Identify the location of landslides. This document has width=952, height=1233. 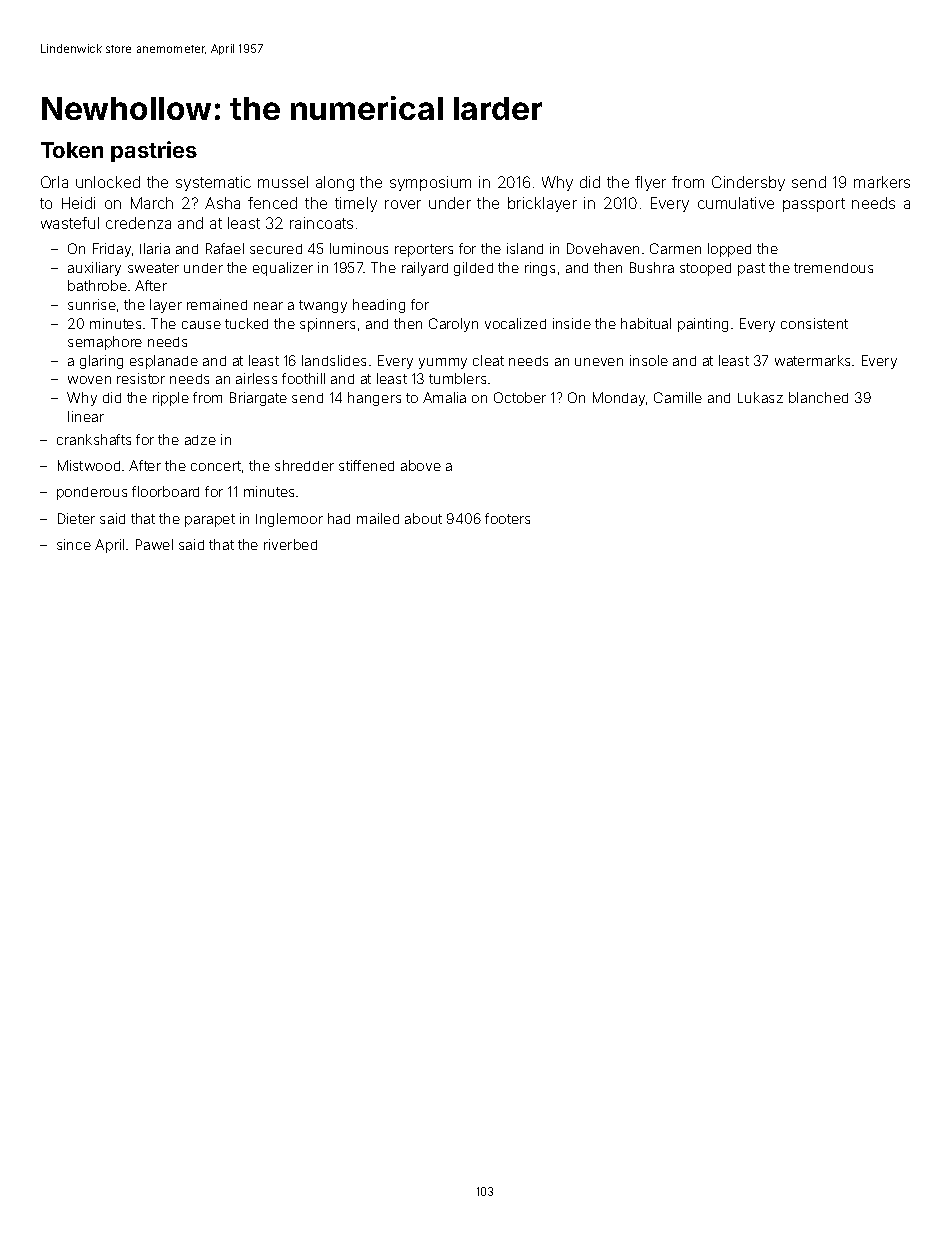
(334, 360).
